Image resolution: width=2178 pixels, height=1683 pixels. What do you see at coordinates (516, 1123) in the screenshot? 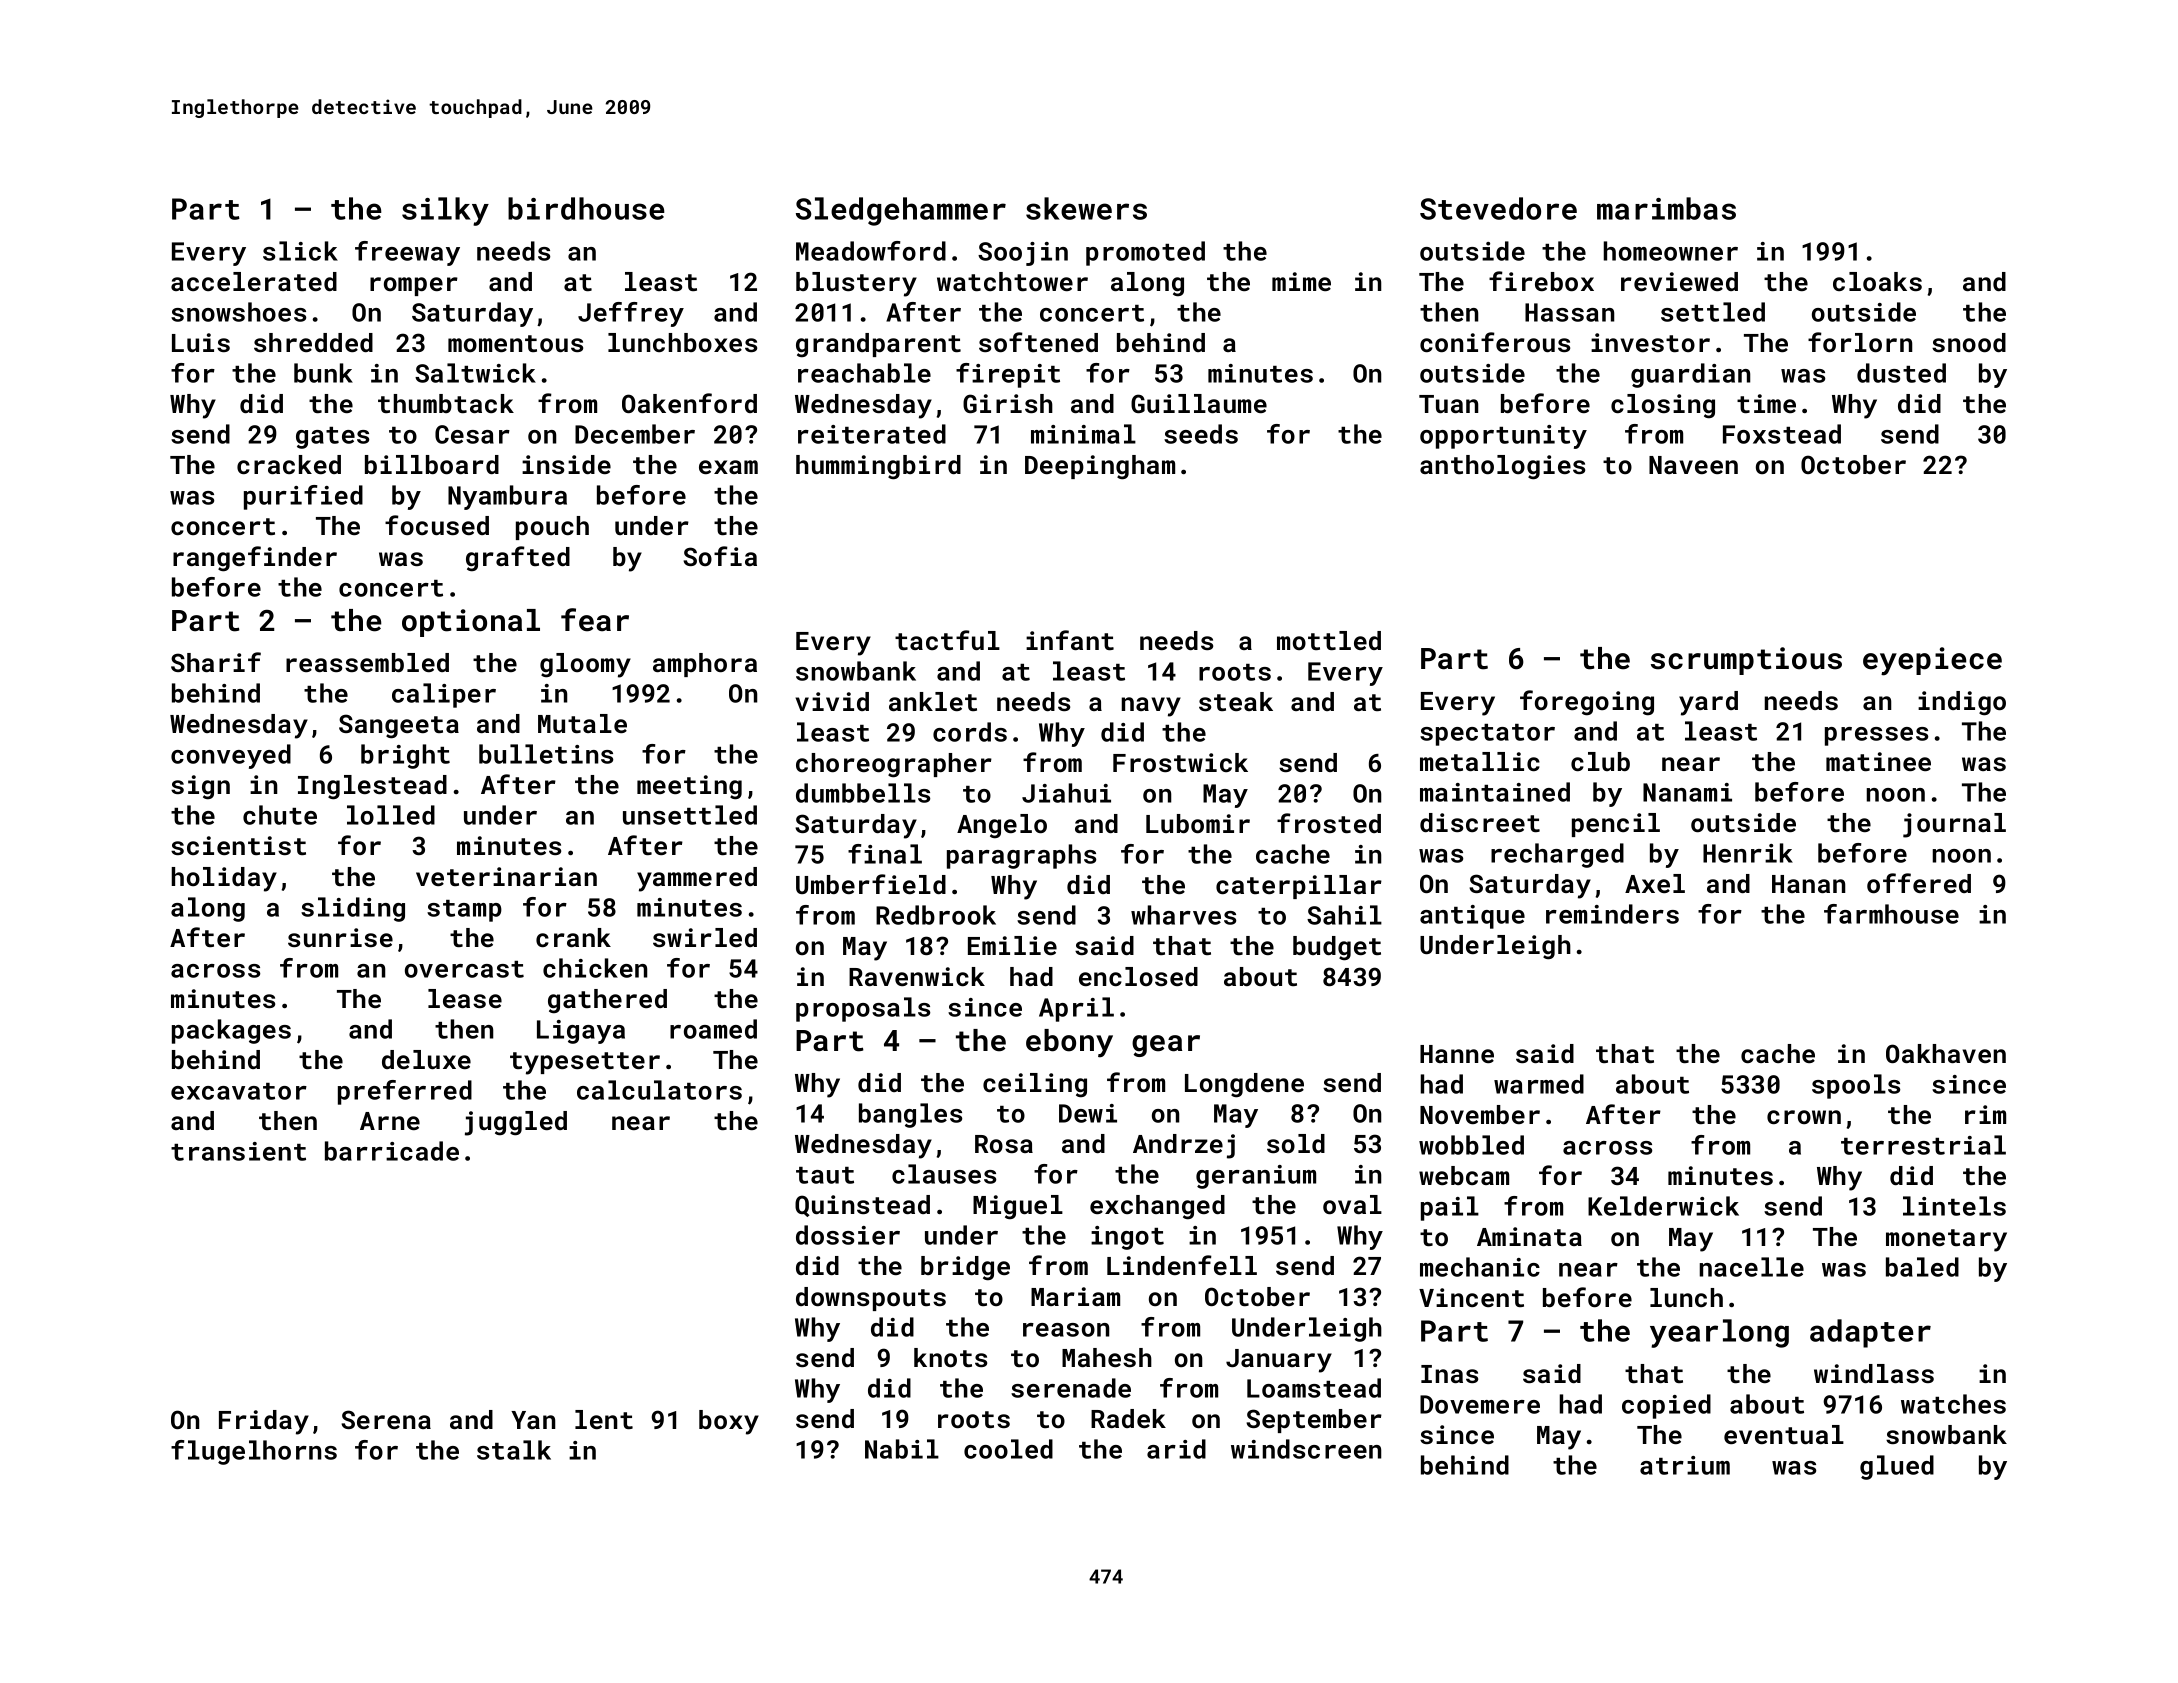
I see `juggled` at bounding box center [516, 1123].
